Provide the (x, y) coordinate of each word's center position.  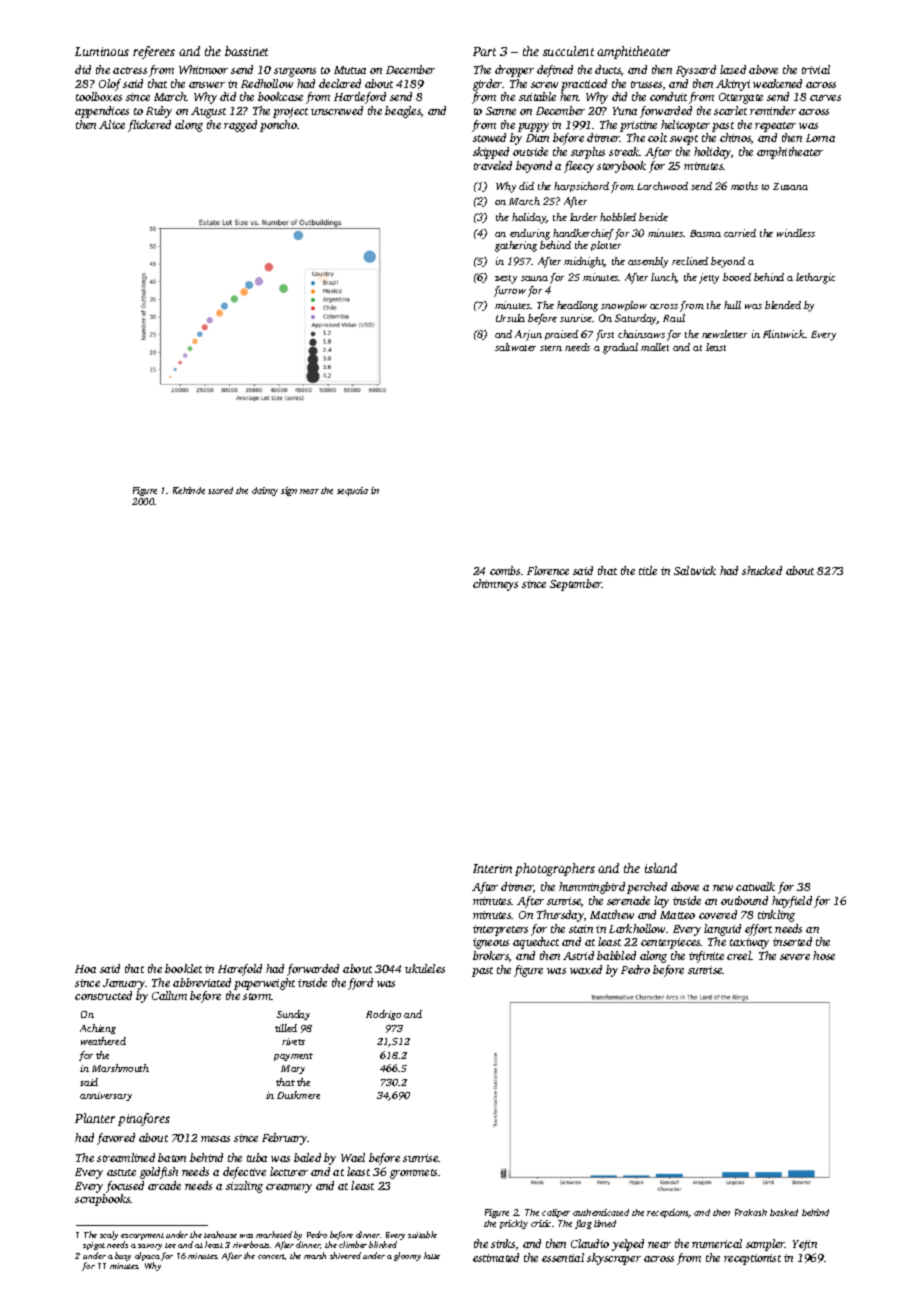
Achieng (98, 1029)
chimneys (495, 585)
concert (271, 1256)
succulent (568, 51)
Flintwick (784, 334)
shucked (762, 570)
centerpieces (671, 943)
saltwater (515, 347)
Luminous (102, 51)
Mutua (350, 70)
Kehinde (189, 490)
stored (220, 490)
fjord (360, 984)
